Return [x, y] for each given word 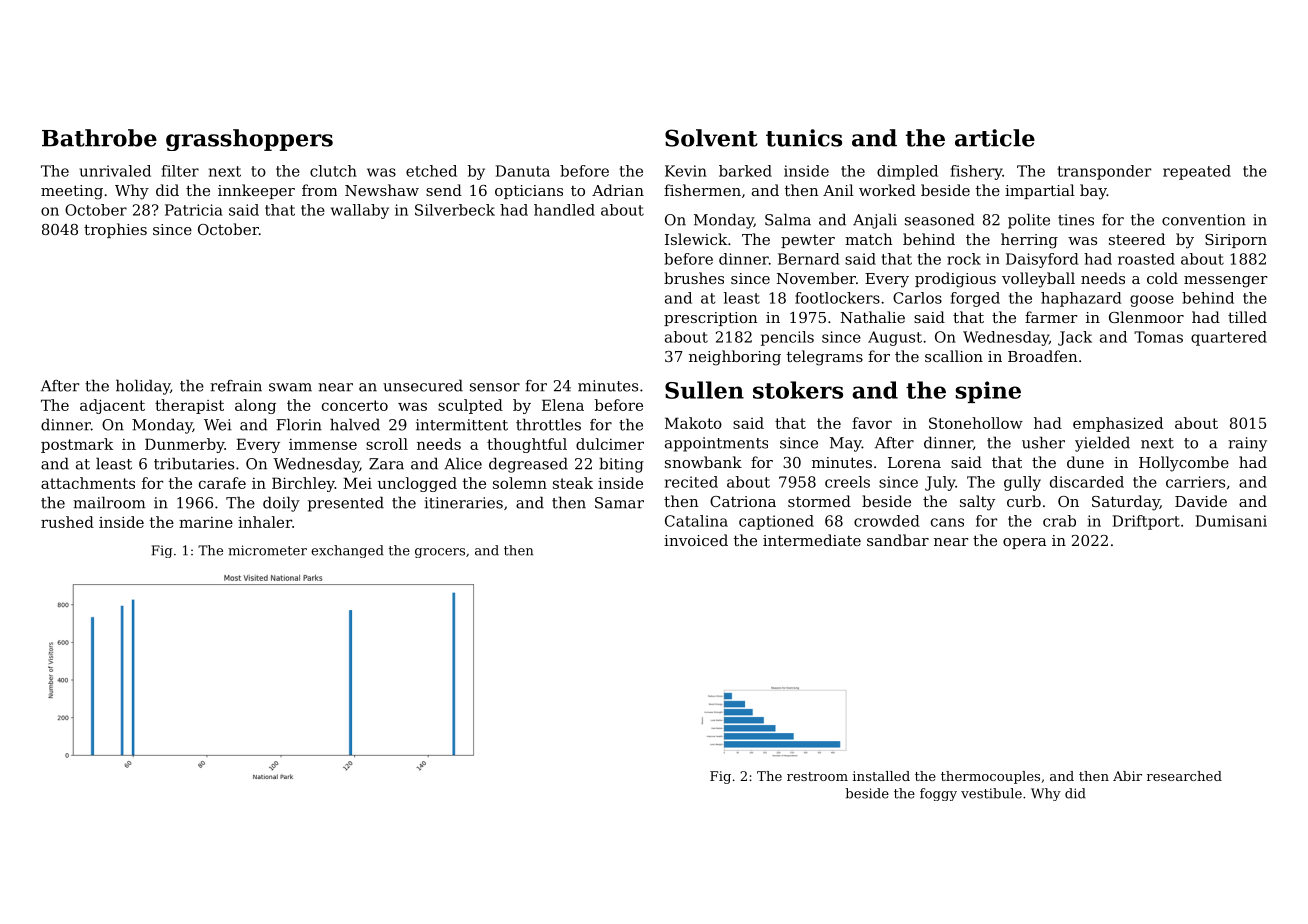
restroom [817, 776]
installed [881, 776]
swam [290, 387]
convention [1204, 220]
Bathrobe [99, 138]
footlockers [837, 298]
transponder [1104, 172]
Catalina [696, 521]
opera [1025, 543]
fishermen [702, 190]
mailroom [109, 502]
